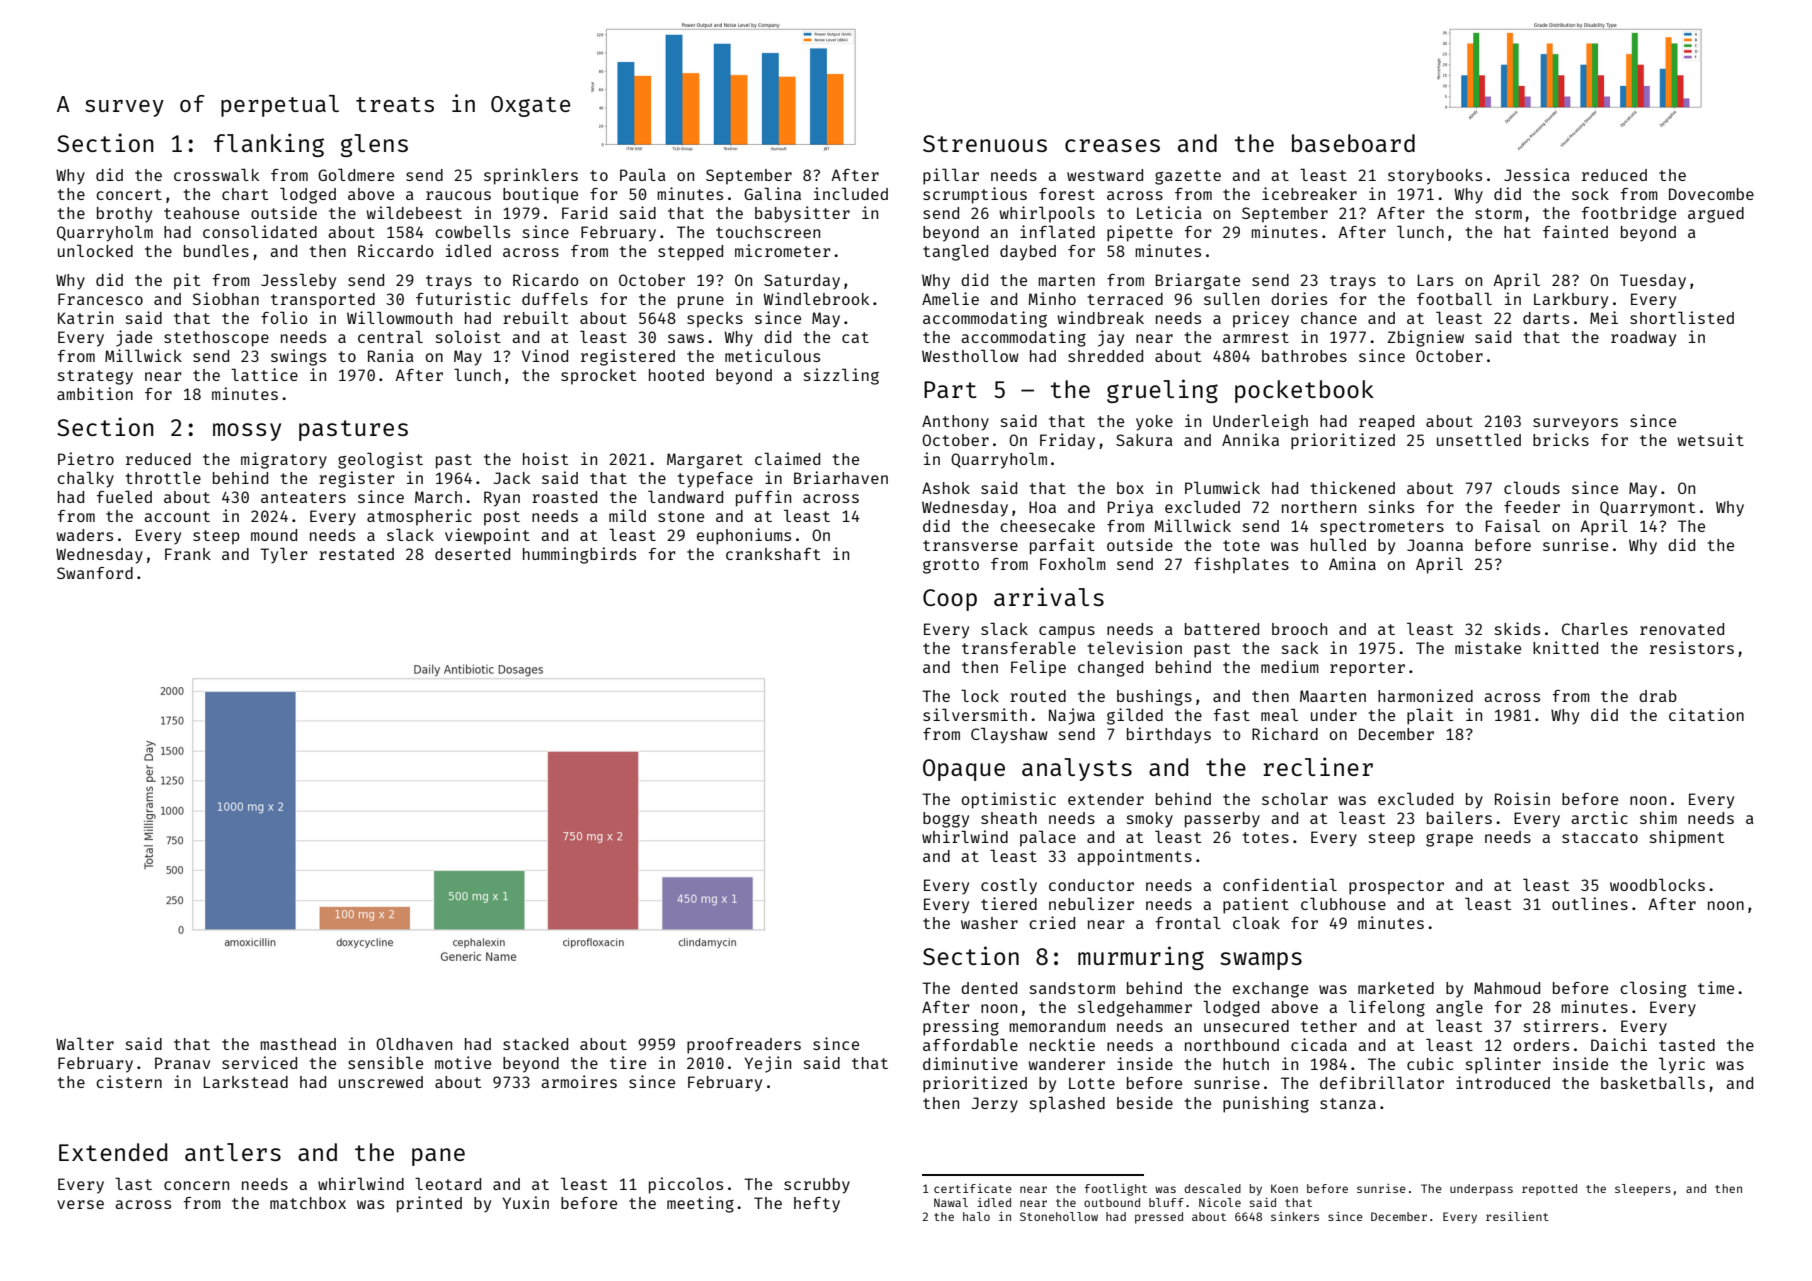  Describe the element at coordinates (1052, 922) in the screenshot. I see `cried` at that location.
